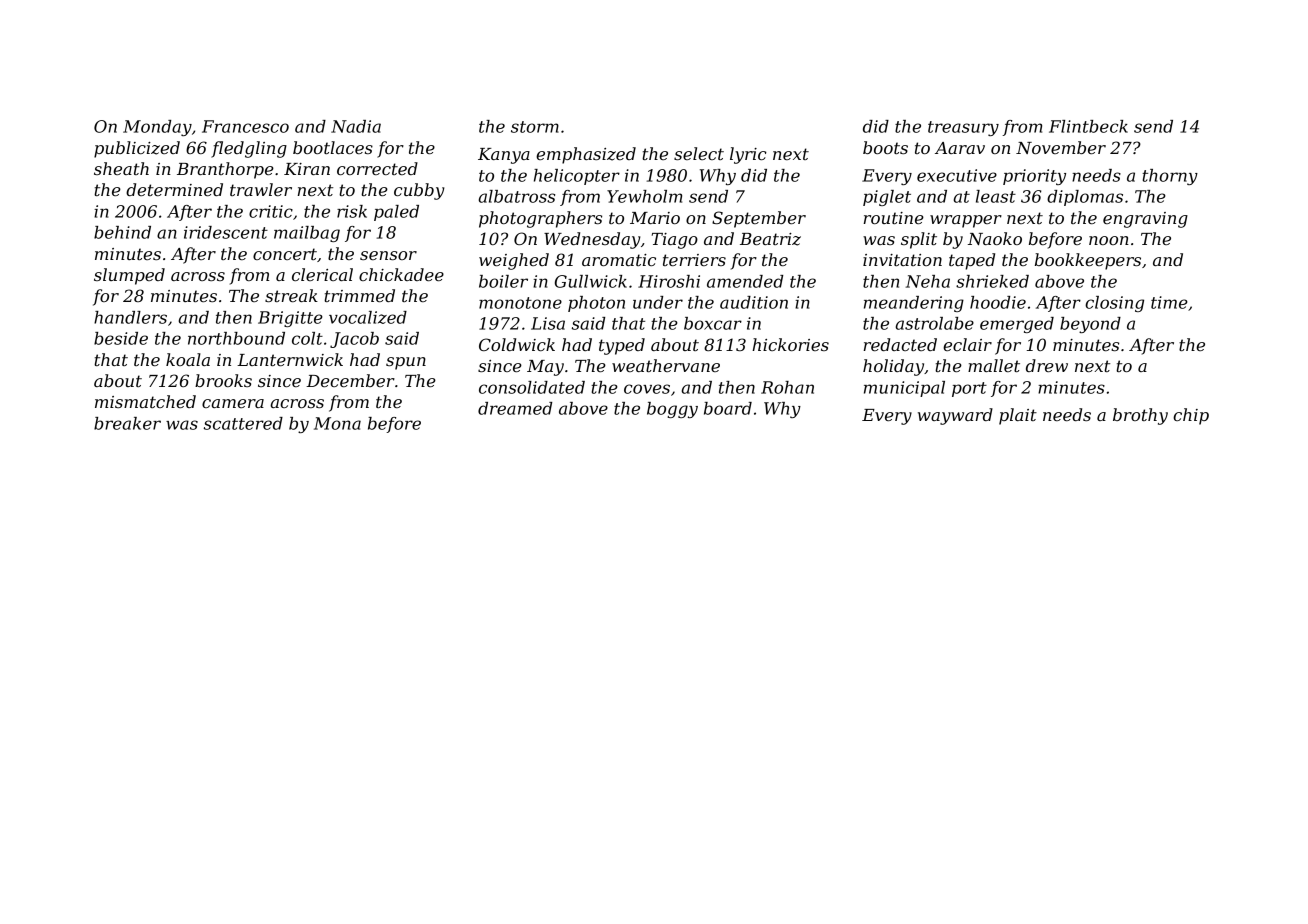 The image size is (1308, 924). I want to click on koala, so click(188, 359).
